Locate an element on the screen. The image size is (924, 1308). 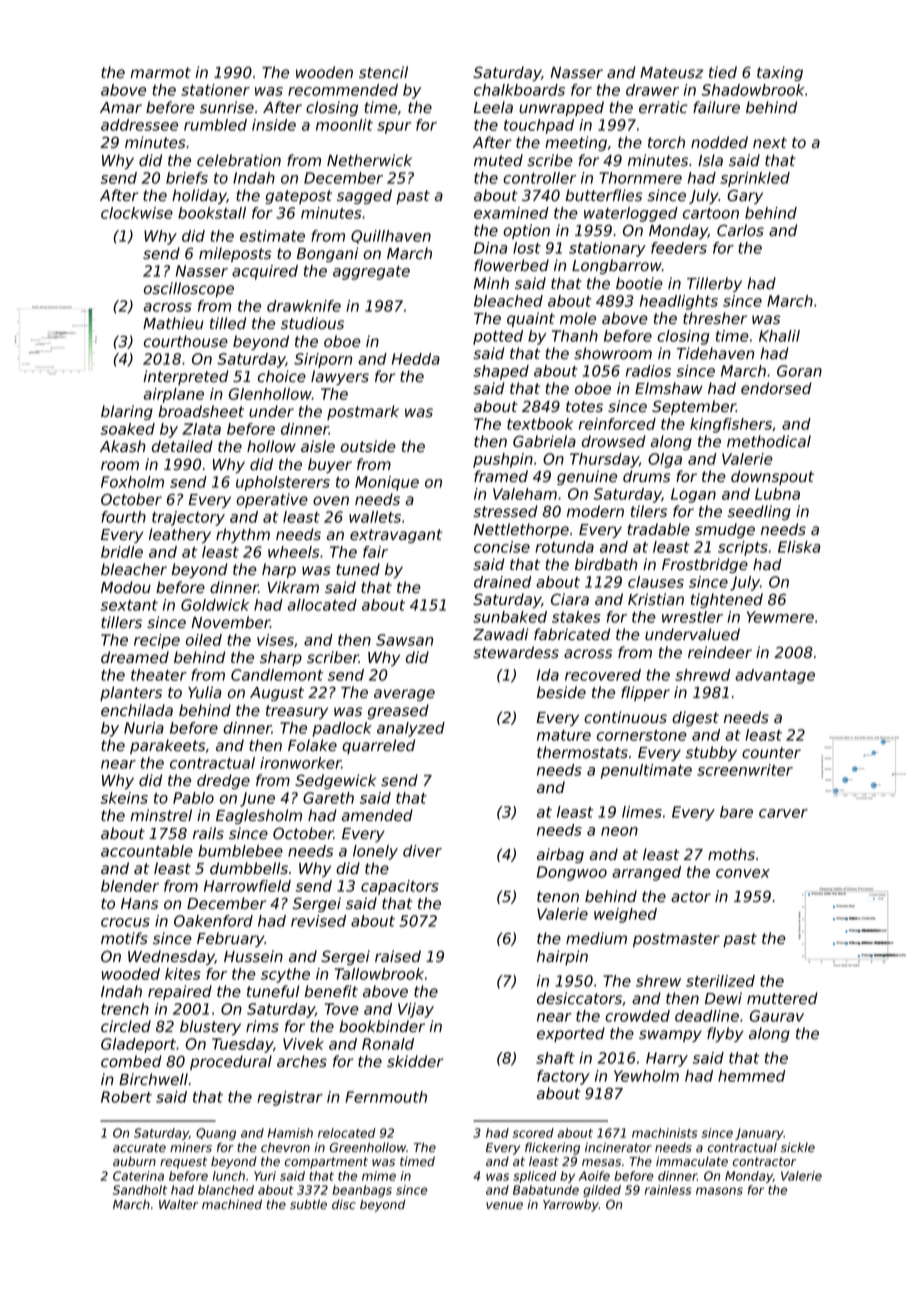
inside is located at coordinates (274, 125).
